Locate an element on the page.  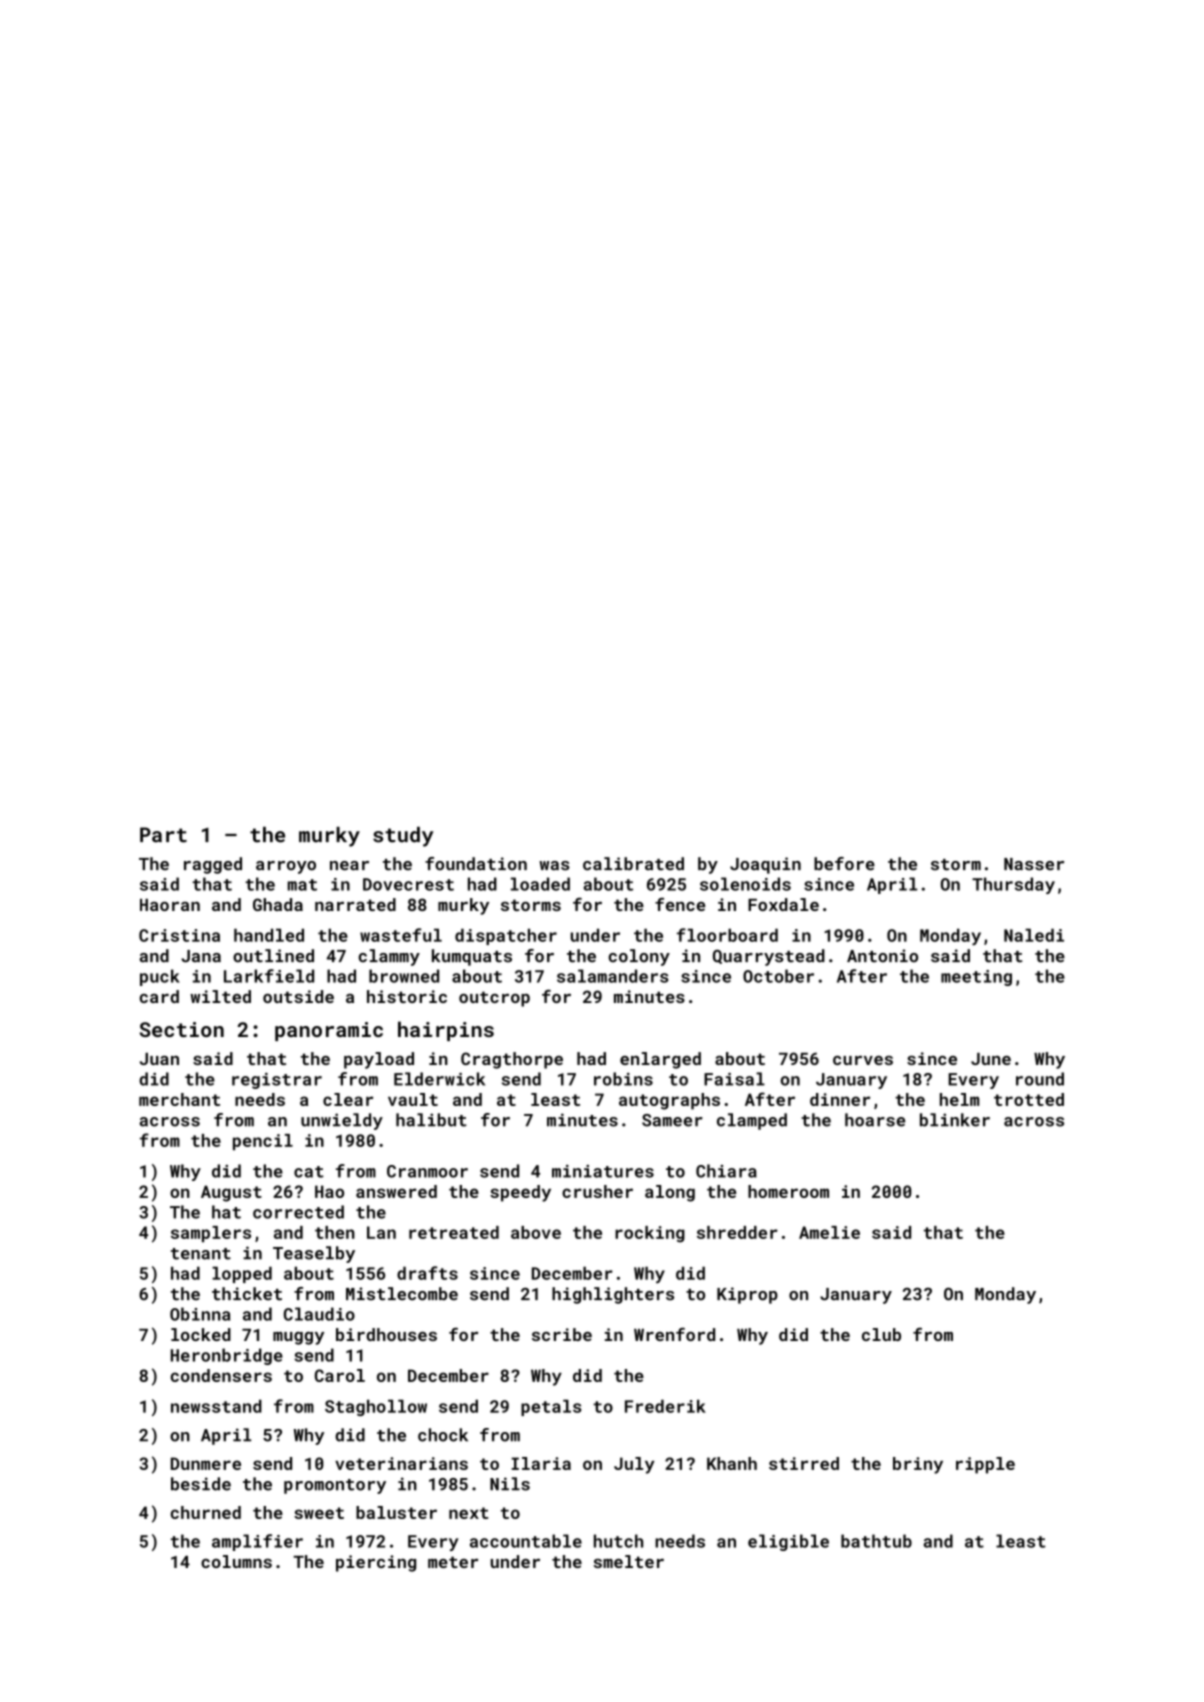
hoarse is located at coordinates (875, 1120).
